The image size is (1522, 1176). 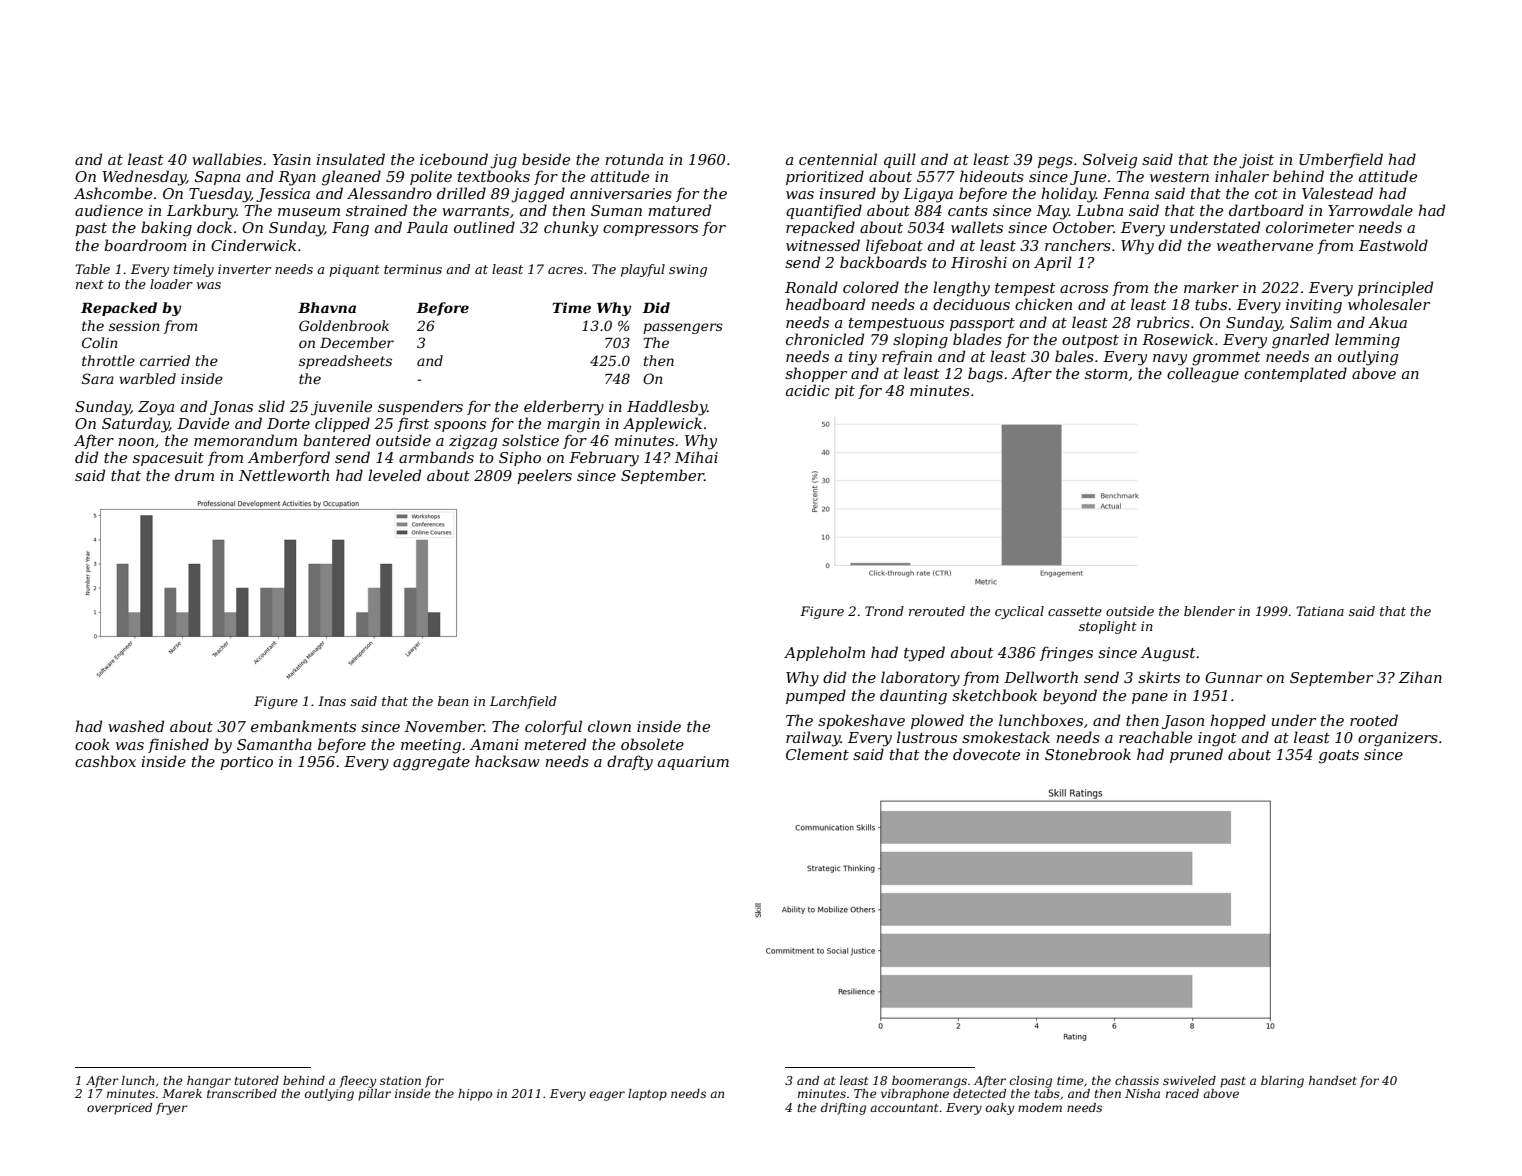 I want to click on goats, so click(x=1339, y=757).
